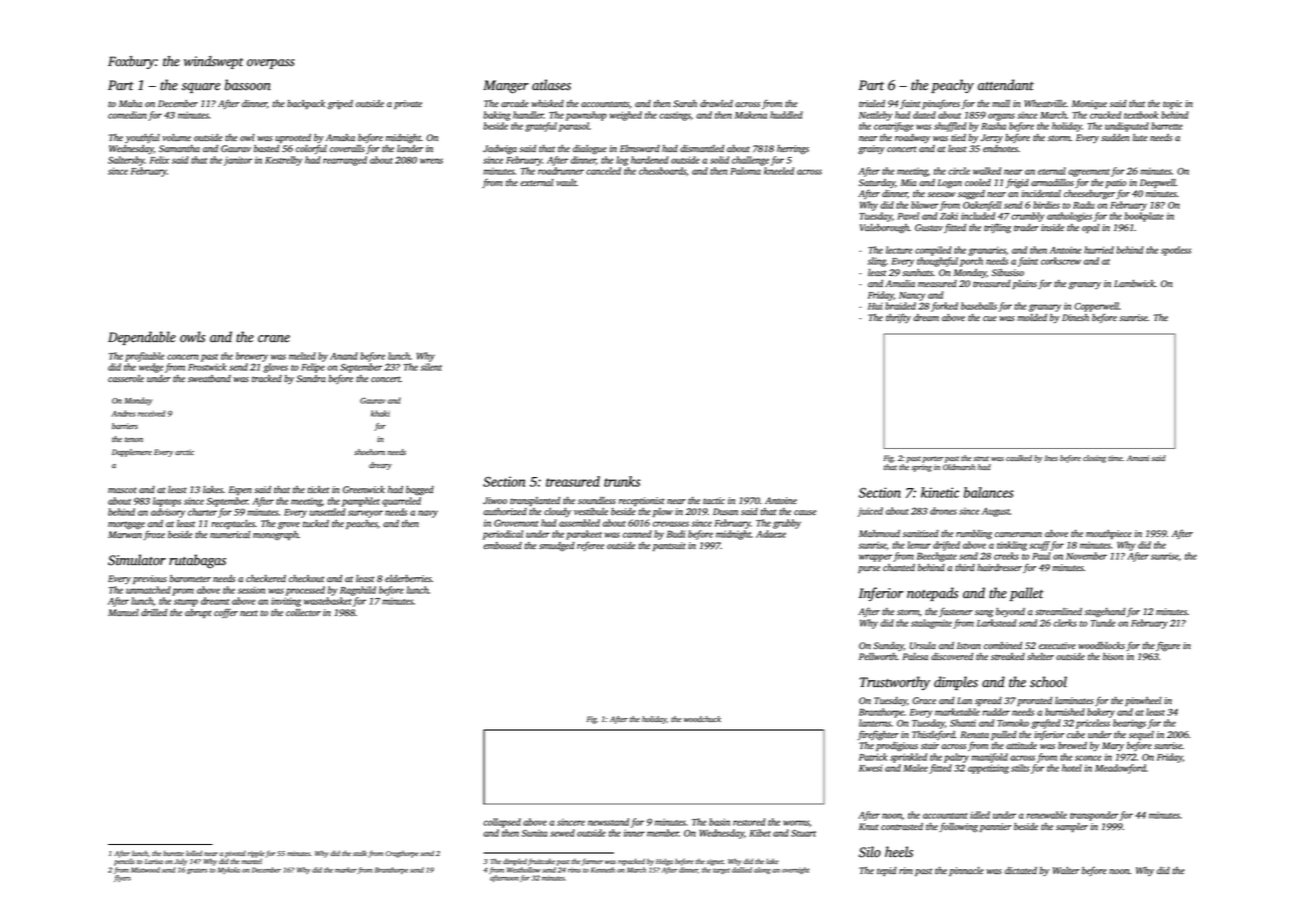 This page has height=924, width=1308. I want to click on peachy, so click(952, 86).
